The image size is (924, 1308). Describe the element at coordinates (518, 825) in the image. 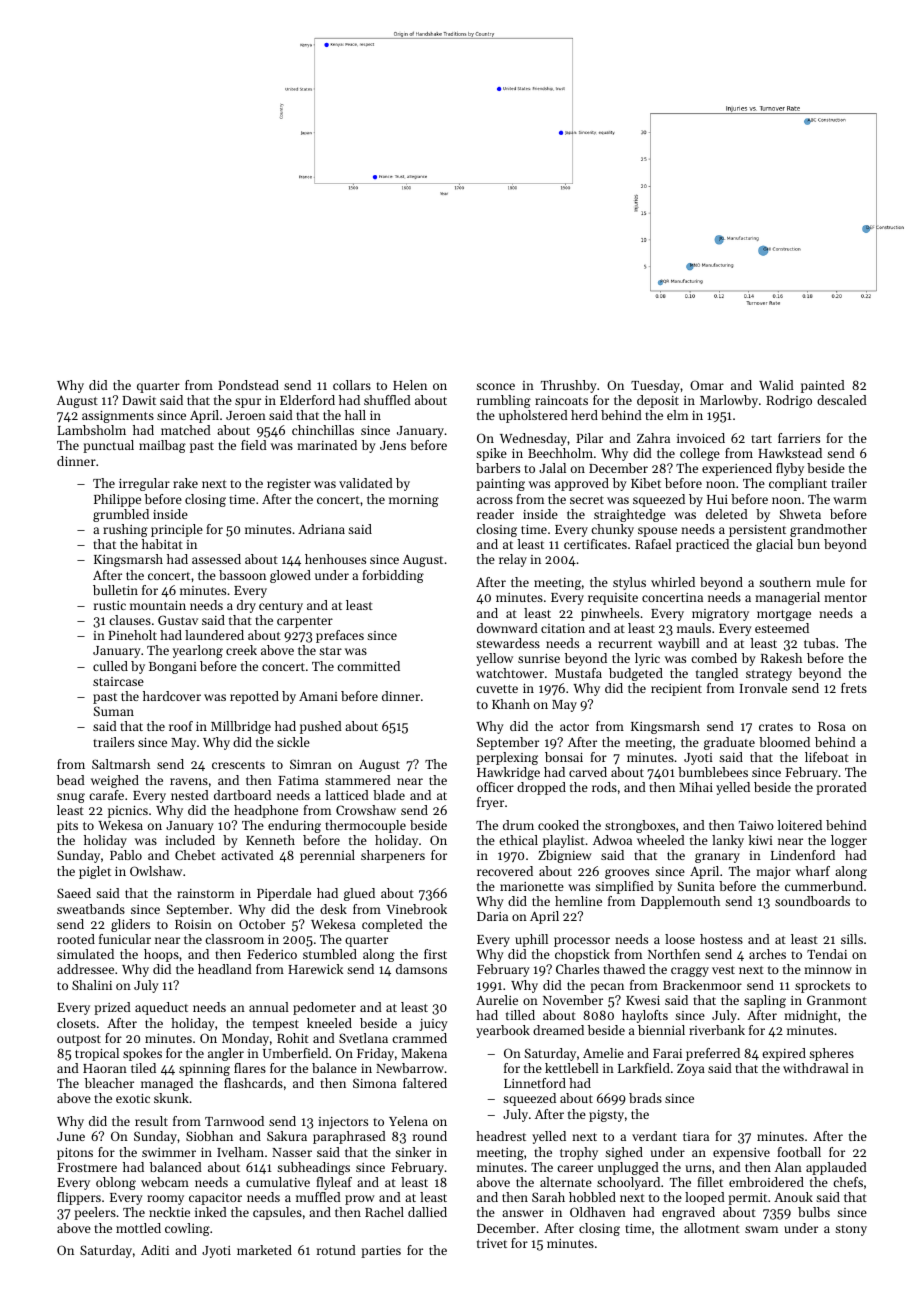

I see `drum` at that location.
